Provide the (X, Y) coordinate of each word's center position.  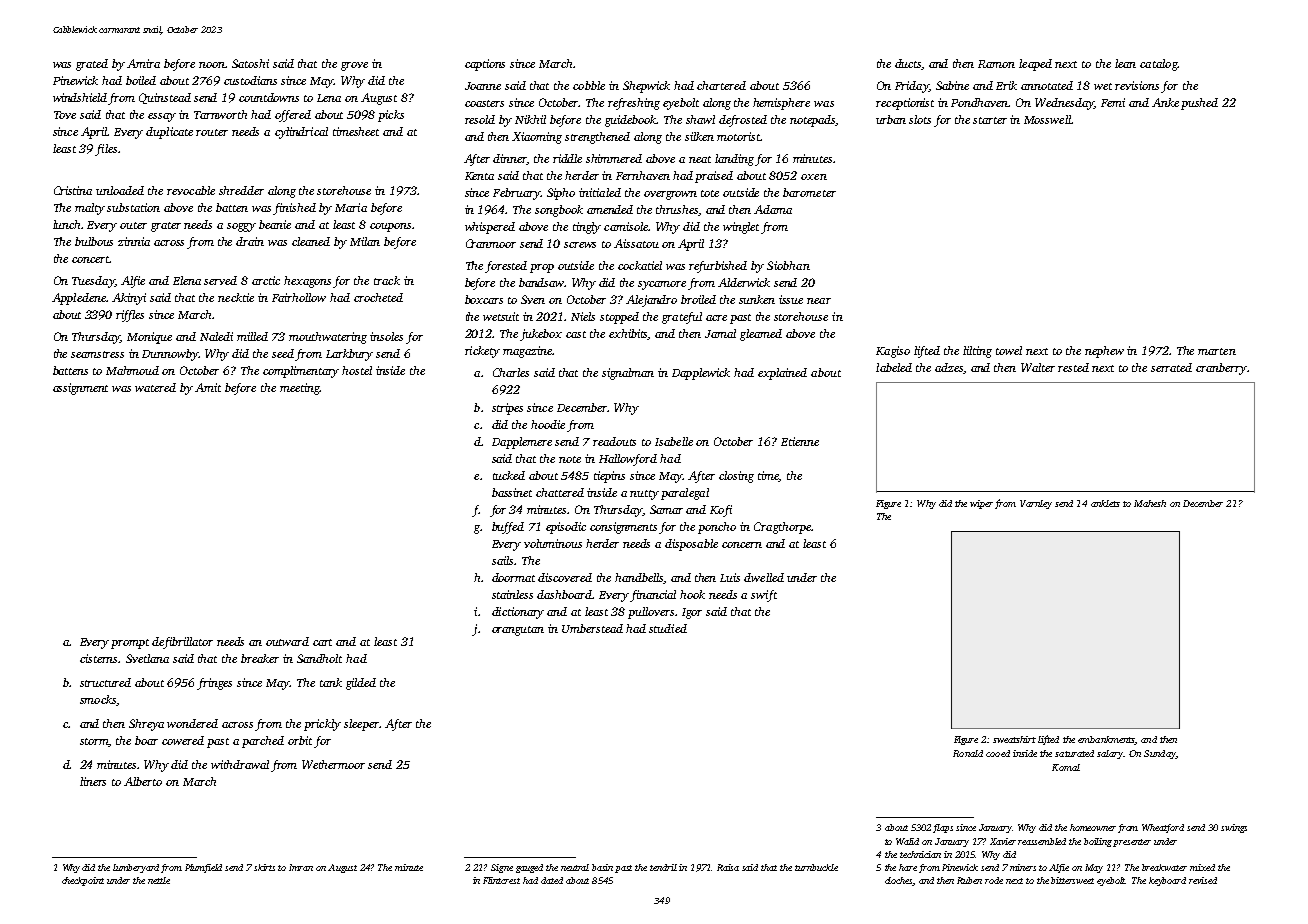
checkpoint (83, 881)
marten (1217, 351)
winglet (741, 228)
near (819, 301)
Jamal (720, 333)
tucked (509, 475)
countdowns (269, 97)
